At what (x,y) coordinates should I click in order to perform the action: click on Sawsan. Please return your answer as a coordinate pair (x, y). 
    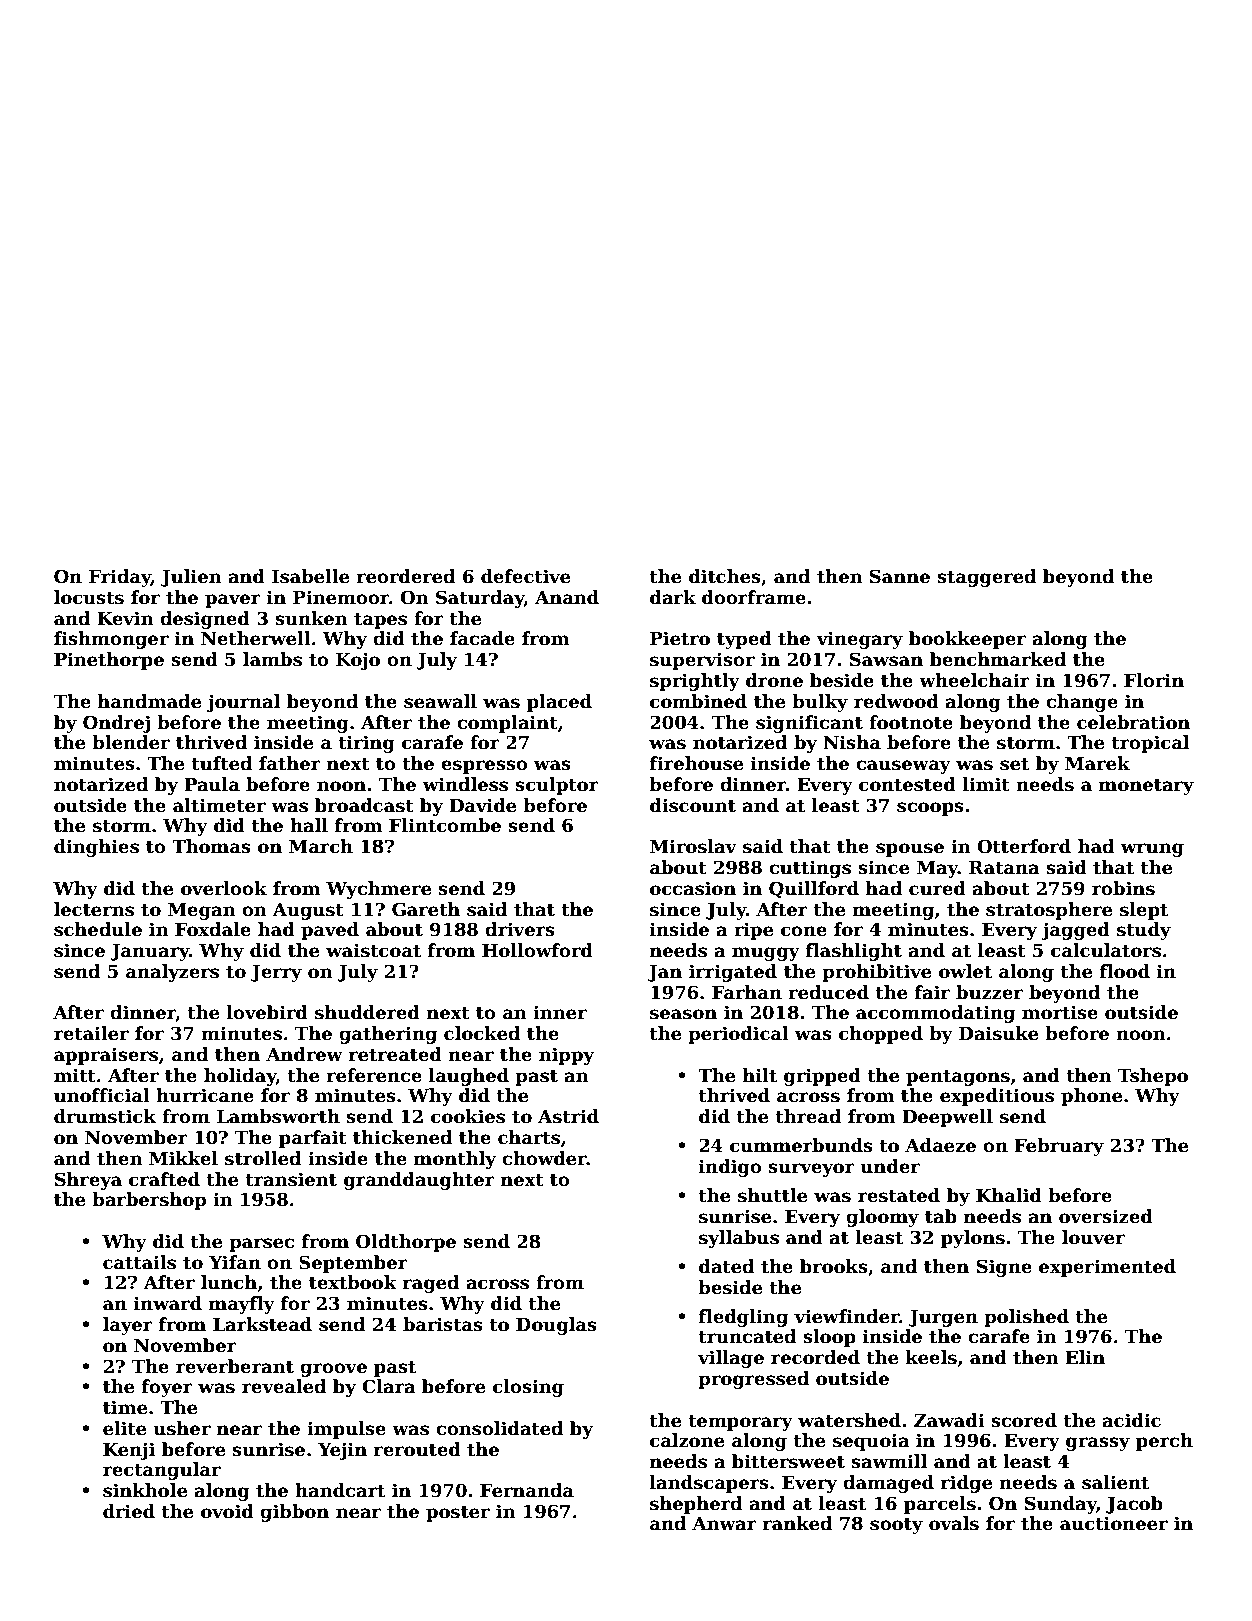
    Looking at the image, I should click on (886, 659).
